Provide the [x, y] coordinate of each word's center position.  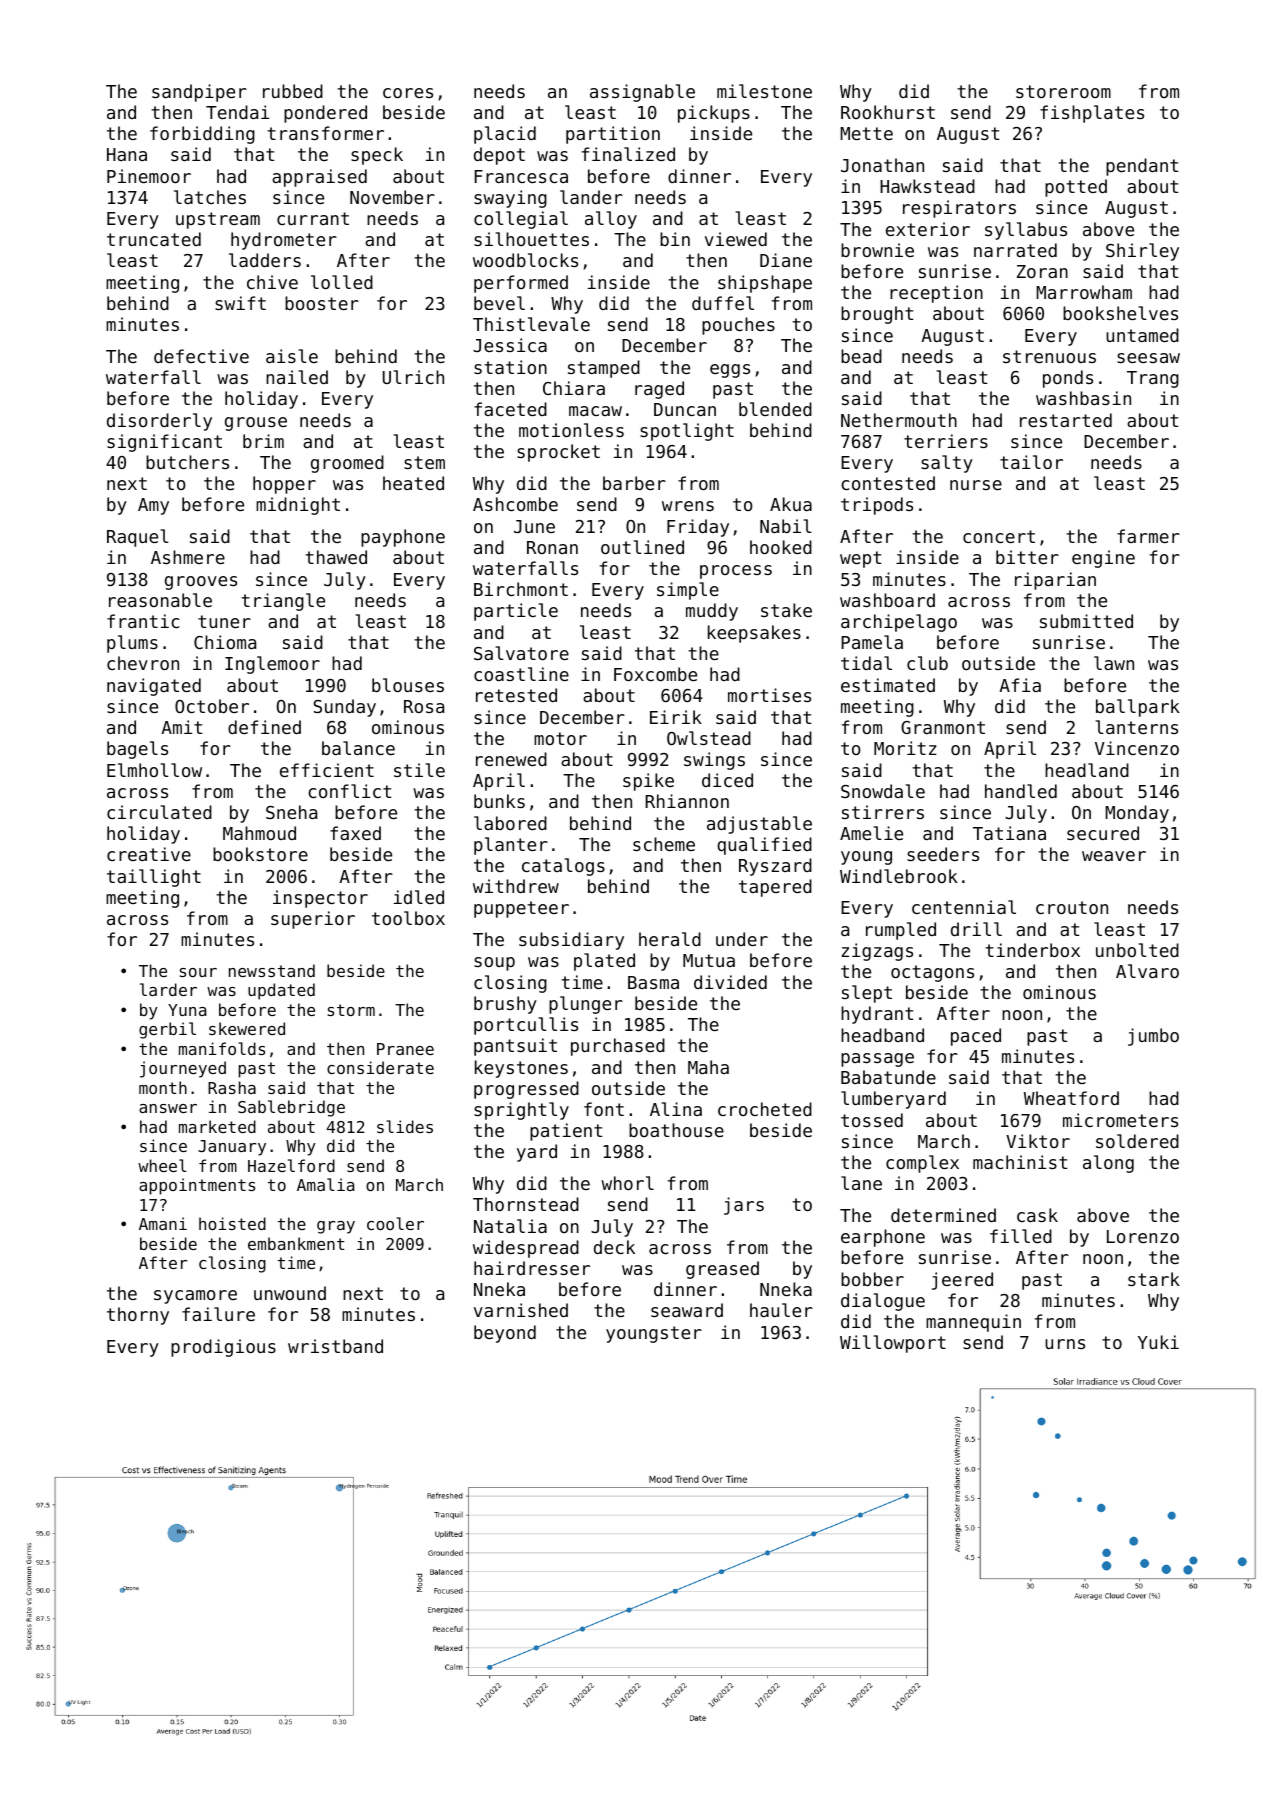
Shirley [1142, 252]
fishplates [1092, 114]
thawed [336, 557]
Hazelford [291, 1165]
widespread [526, 1249]
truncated [154, 239]
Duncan [685, 409]
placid [505, 135]
